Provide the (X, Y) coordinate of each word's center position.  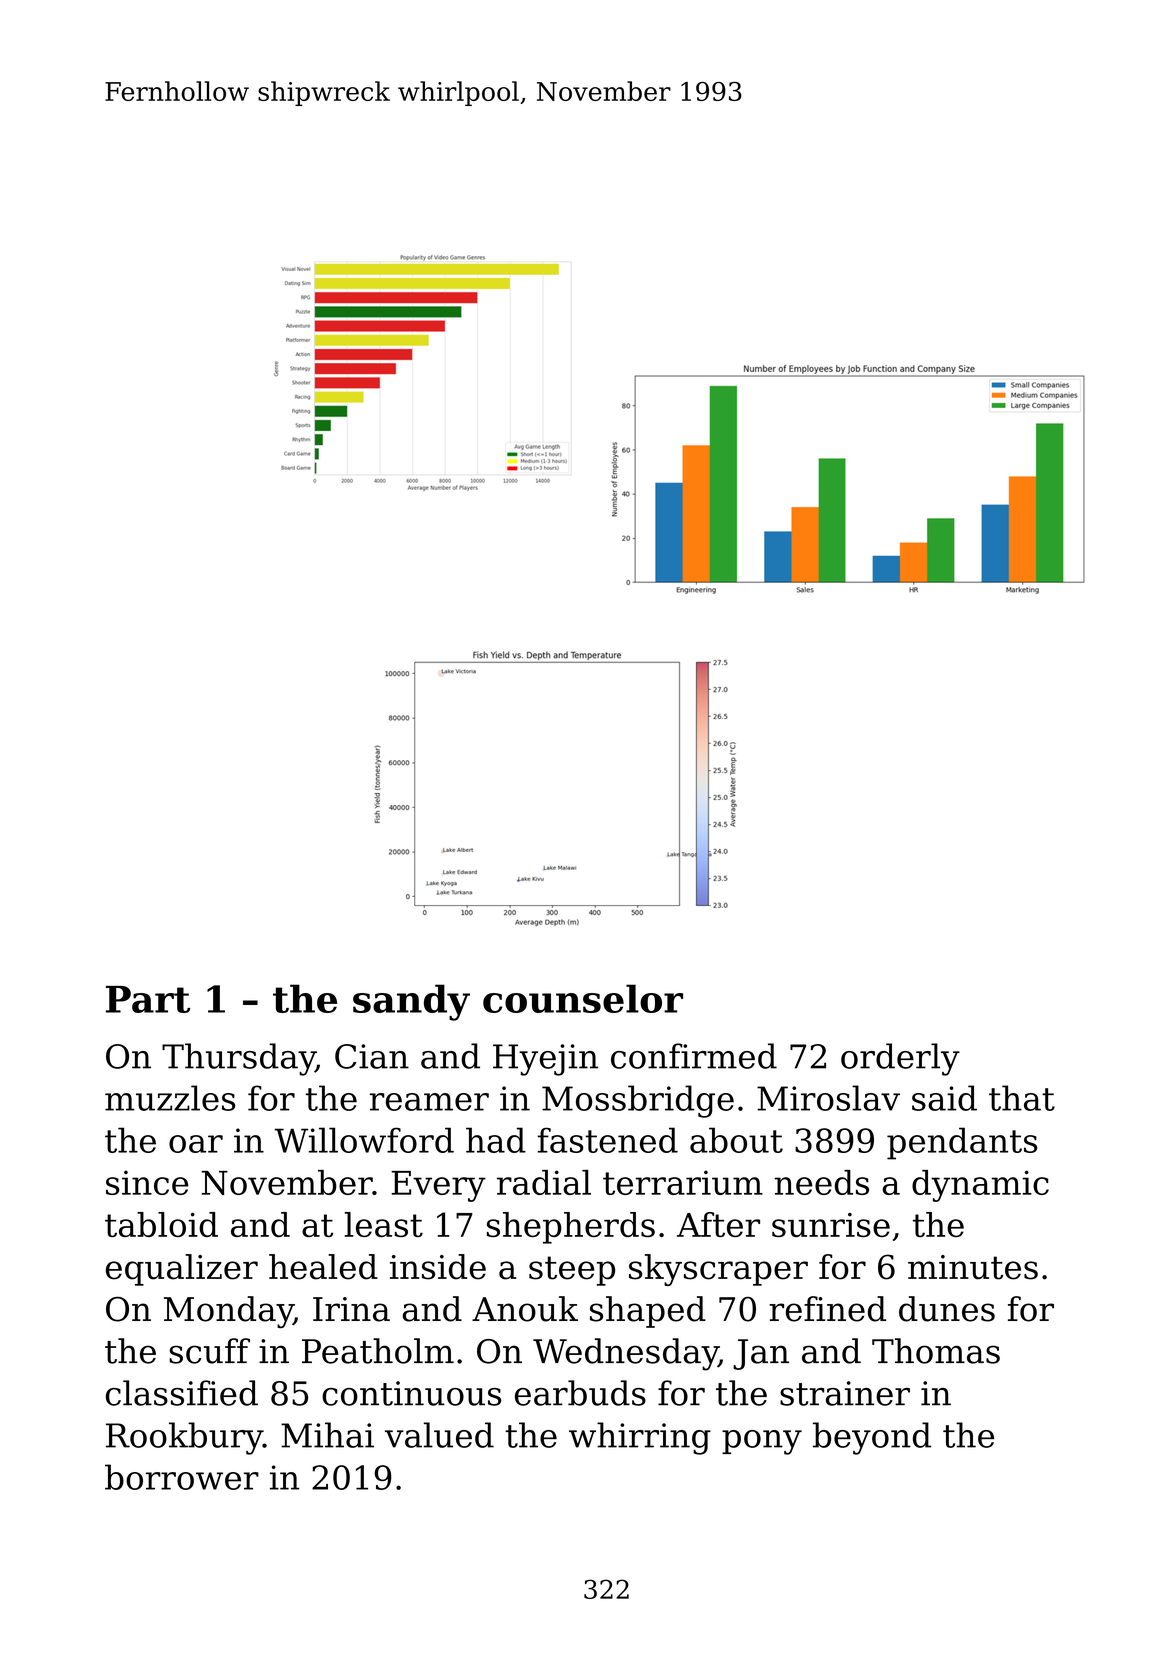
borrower (182, 1477)
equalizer (182, 1270)
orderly (900, 1059)
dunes (947, 1309)
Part (148, 999)
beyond (872, 1438)
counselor (583, 998)
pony (762, 1442)
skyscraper (718, 1270)
